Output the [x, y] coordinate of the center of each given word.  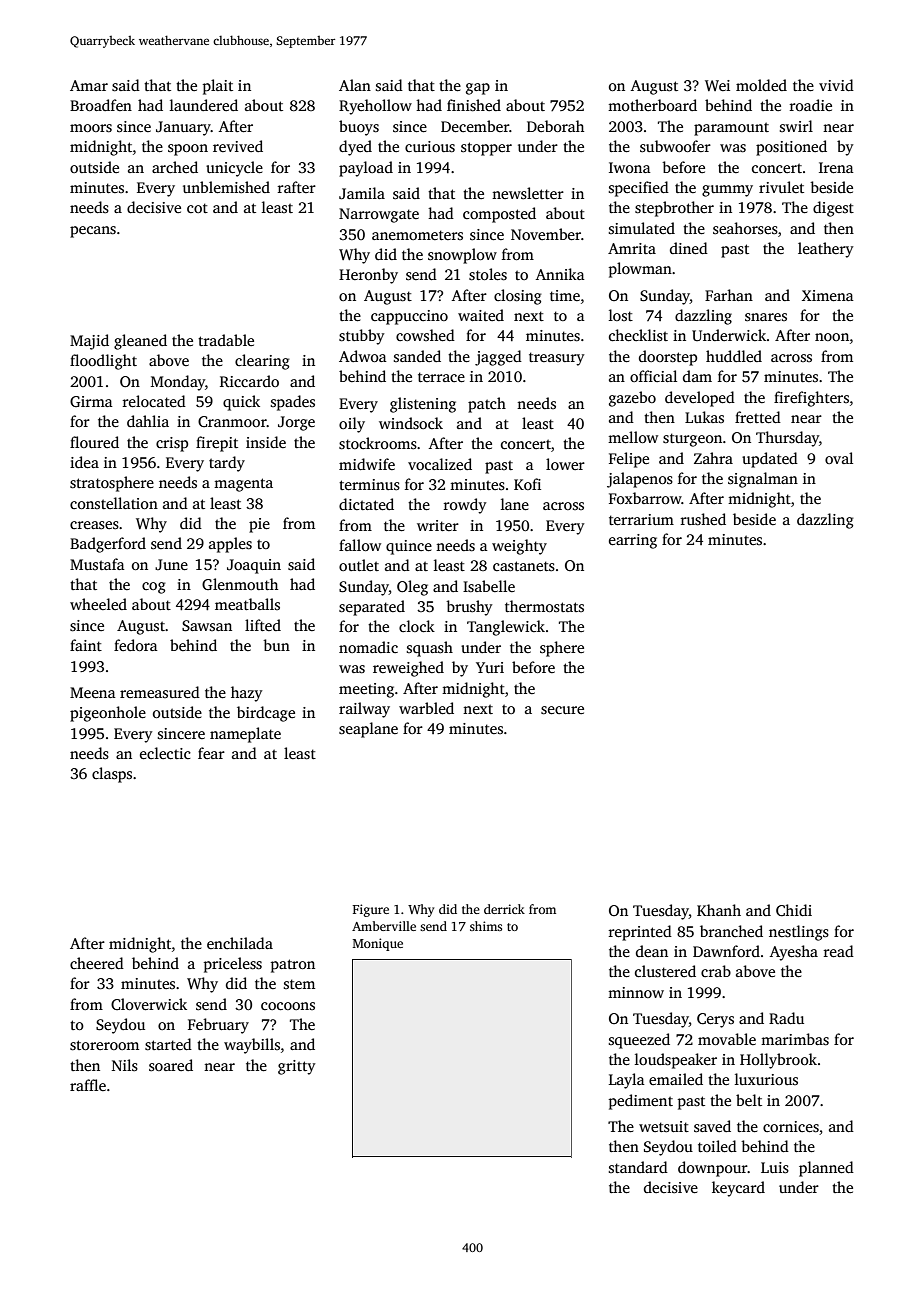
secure [562, 710]
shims [486, 926]
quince [409, 547]
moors [91, 128]
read [839, 951]
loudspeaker [676, 1061]
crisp [172, 444]
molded [761, 85]
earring [633, 541]
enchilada [240, 943]
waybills [252, 1046]
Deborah [555, 126]
